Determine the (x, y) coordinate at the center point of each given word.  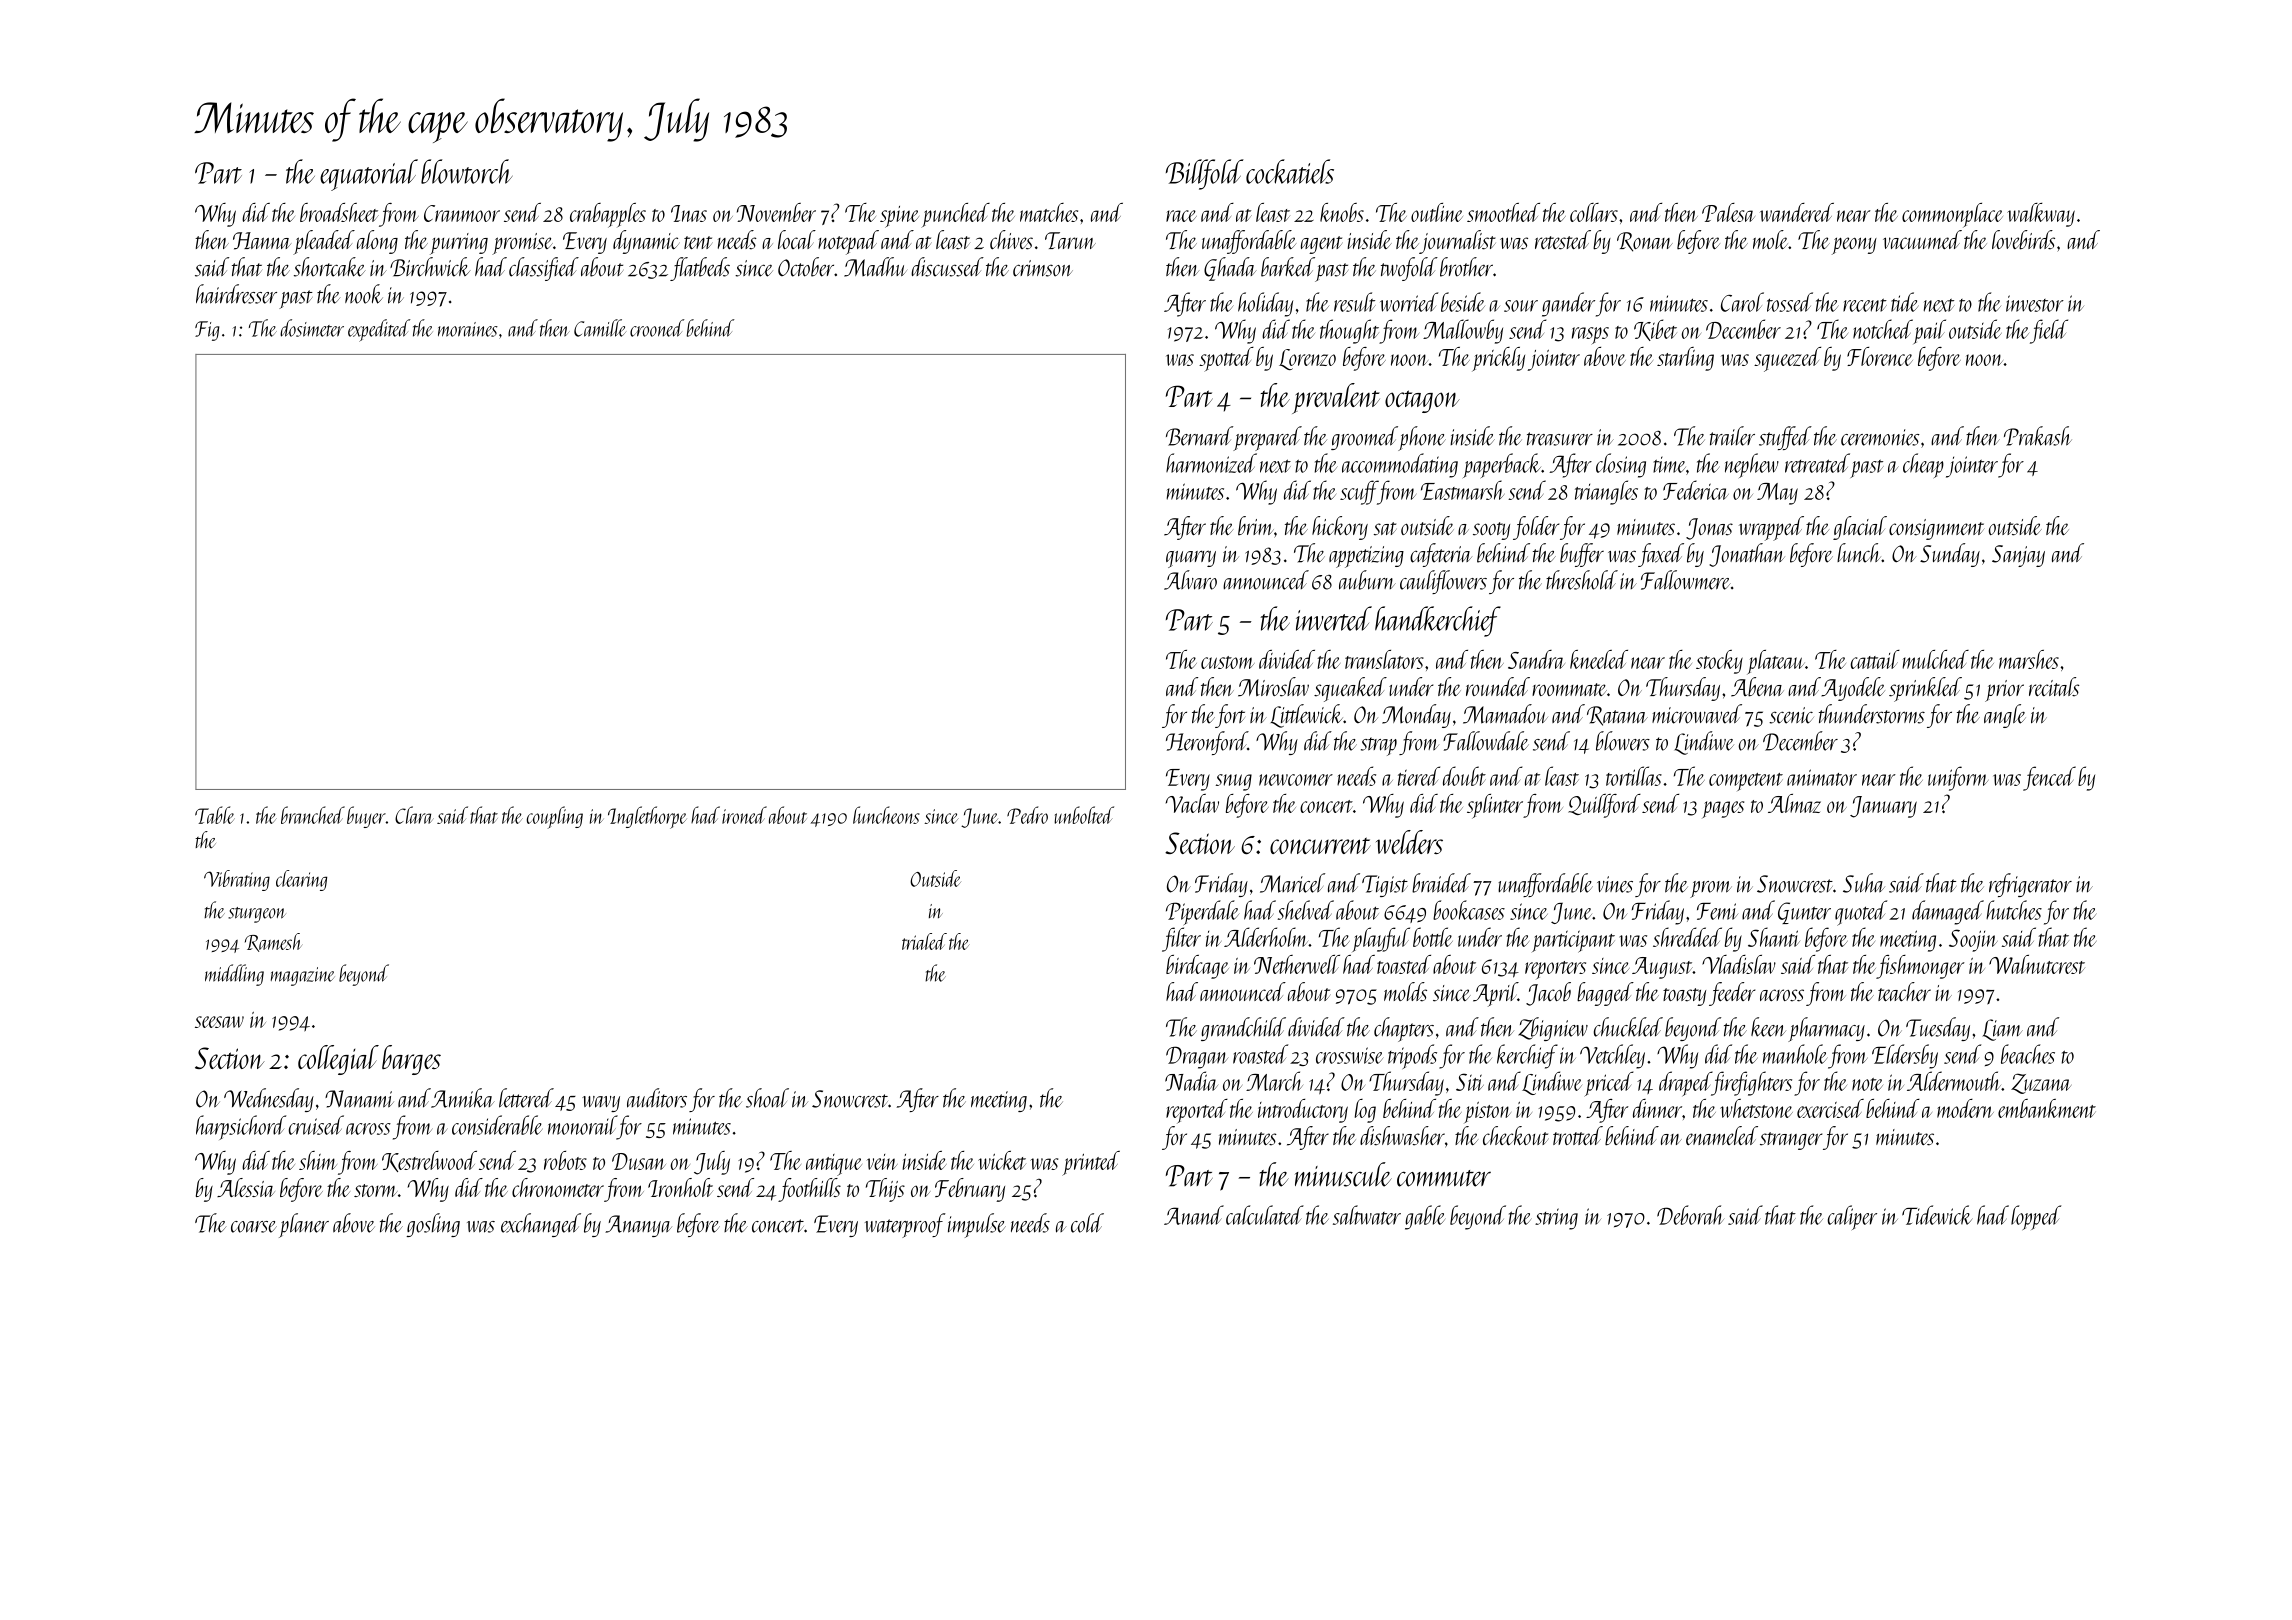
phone (1422, 438)
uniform (1958, 778)
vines (1615, 884)
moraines (468, 329)
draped (1685, 1083)
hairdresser (236, 294)
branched (313, 815)
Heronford (1207, 743)
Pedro (1027, 815)
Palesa (1728, 212)
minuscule (1343, 1174)
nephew (1752, 465)
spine (899, 217)
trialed (924, 941)
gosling (433, 1225)
